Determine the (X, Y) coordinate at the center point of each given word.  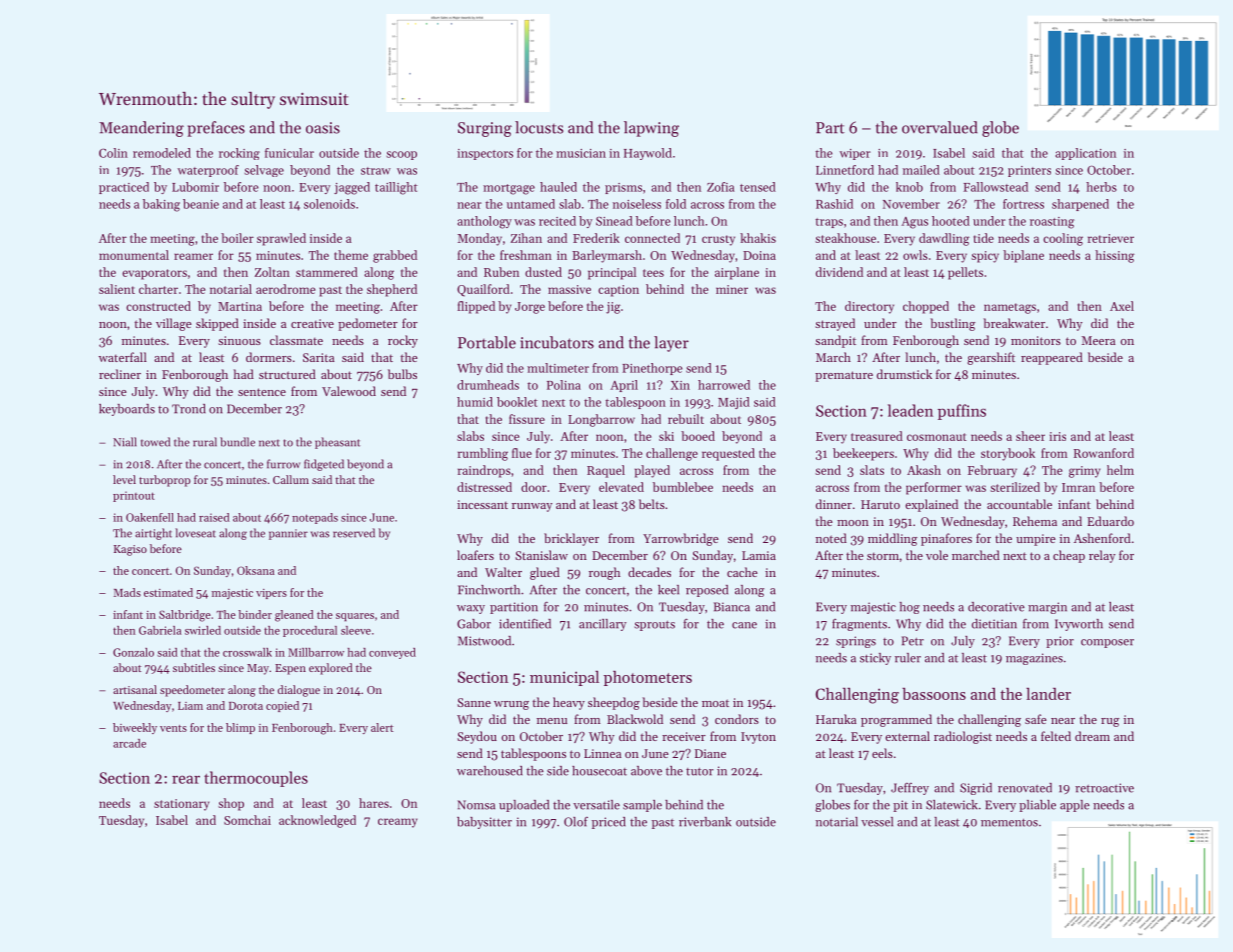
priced (609, 823)
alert (382, 727)
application (1085, 154)
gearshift (991, 358)
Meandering (141, 129)
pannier (288, 534)
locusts (539, 127)
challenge (672, 454)
